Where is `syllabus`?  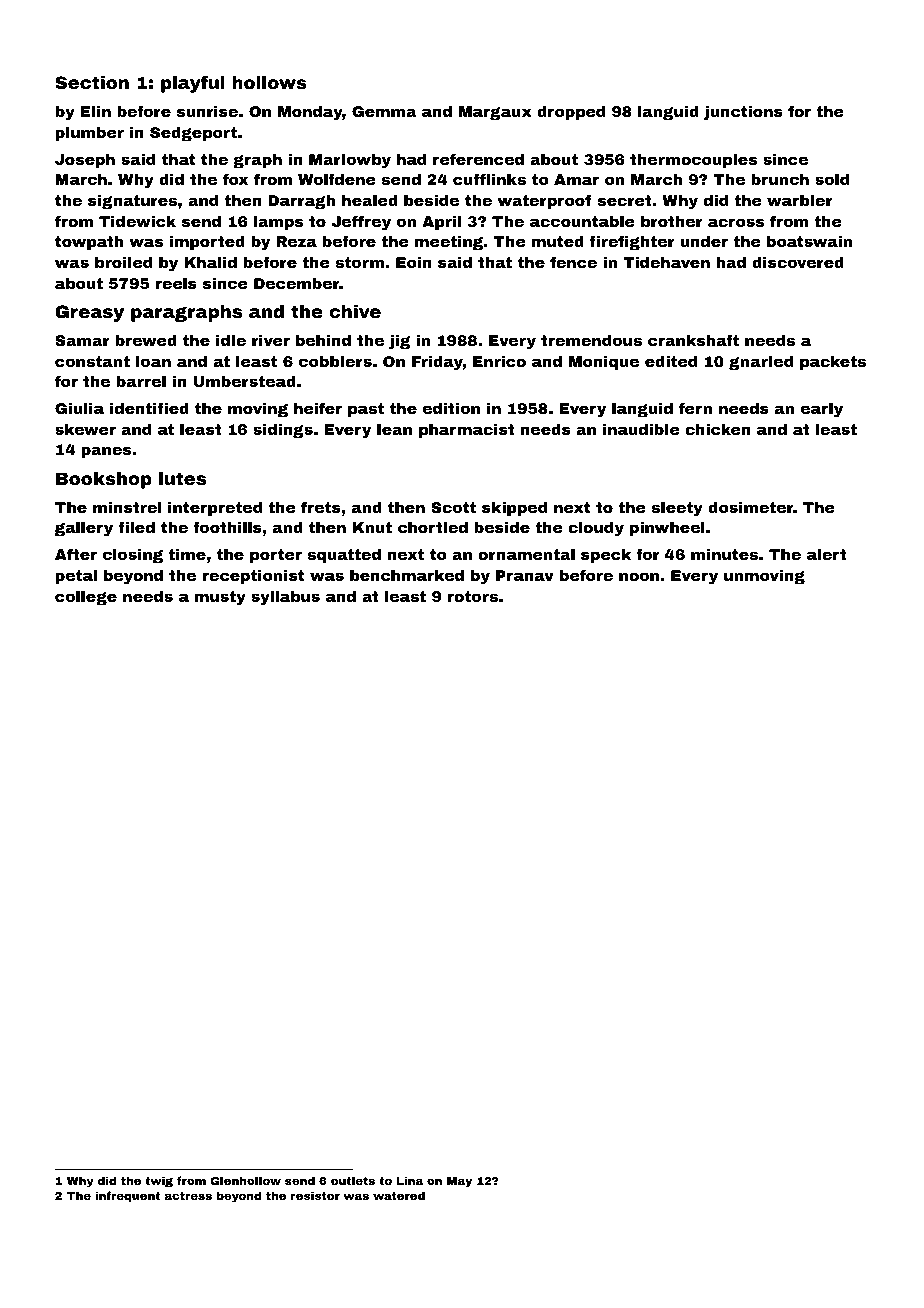
syllabus is located at coordinates (285, 597).
